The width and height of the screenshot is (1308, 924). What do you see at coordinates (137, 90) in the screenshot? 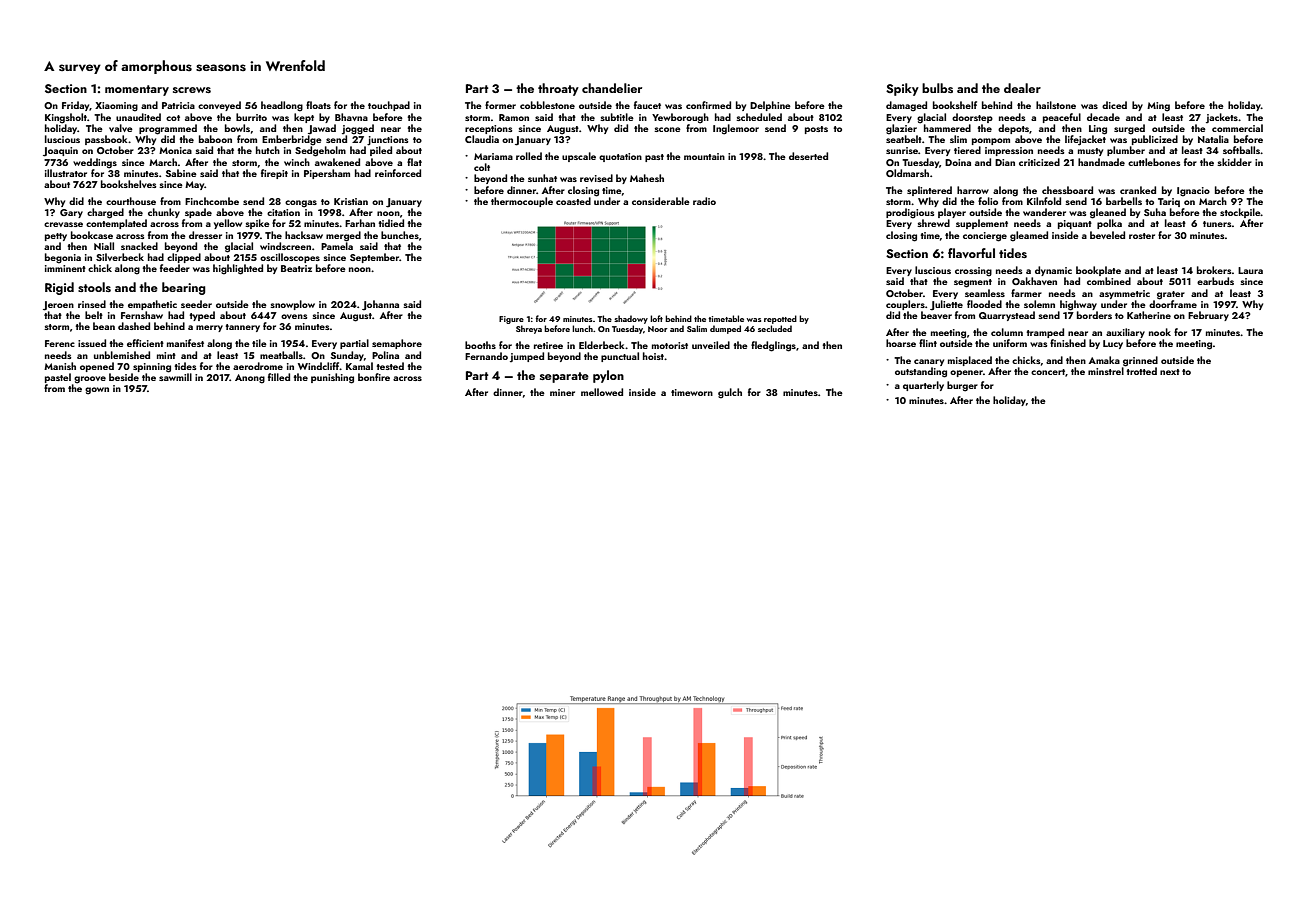
I see `momentary` at bounding box center [137, 90].
